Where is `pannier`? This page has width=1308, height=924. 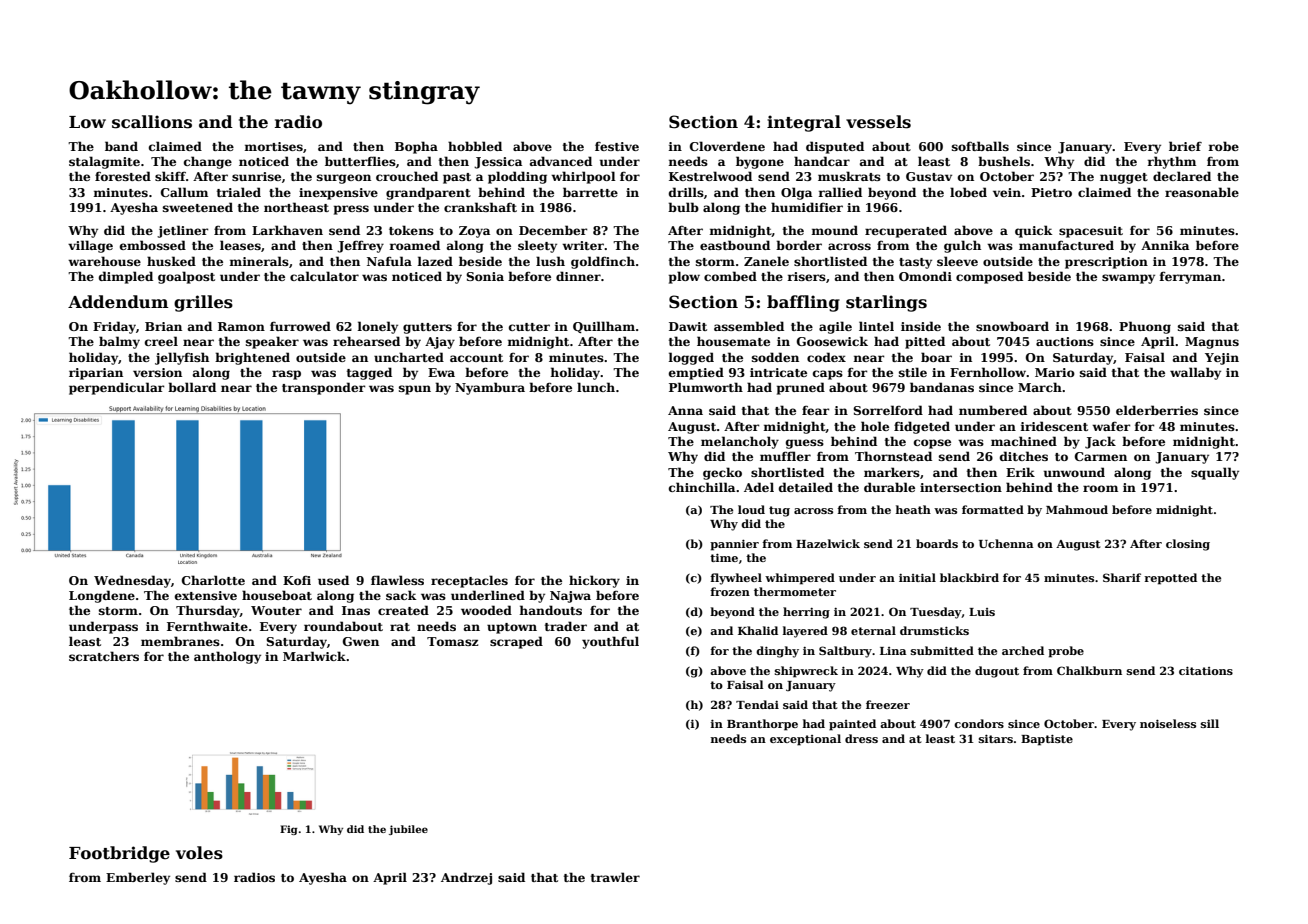 pannier is located at coordinates (734, 545).
